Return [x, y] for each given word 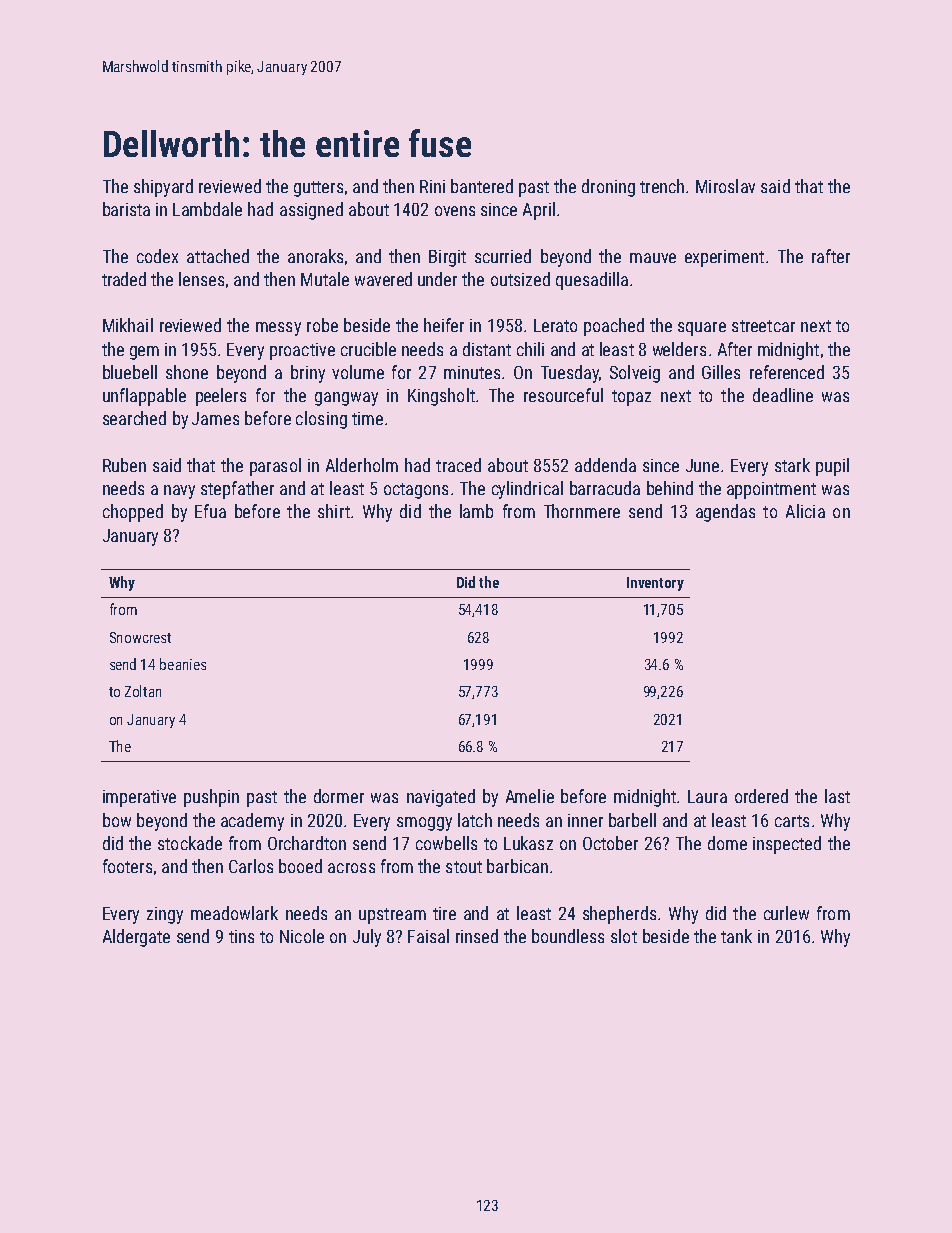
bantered [482, 186]
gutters [318, 189]
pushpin [211, 798]
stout [464, 867]
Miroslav [725, 186]
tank [736, 936]
